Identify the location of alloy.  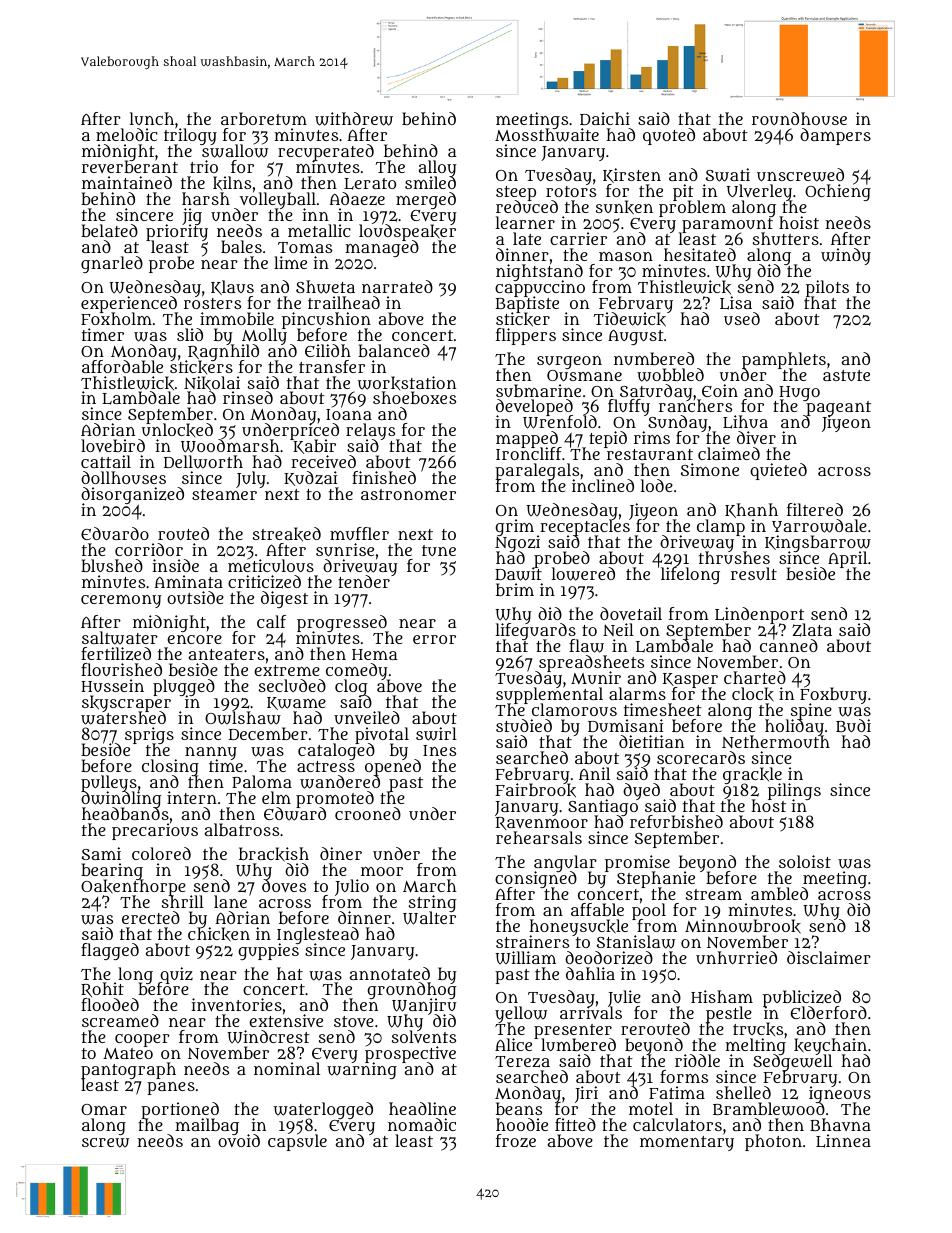
(437, 168).
